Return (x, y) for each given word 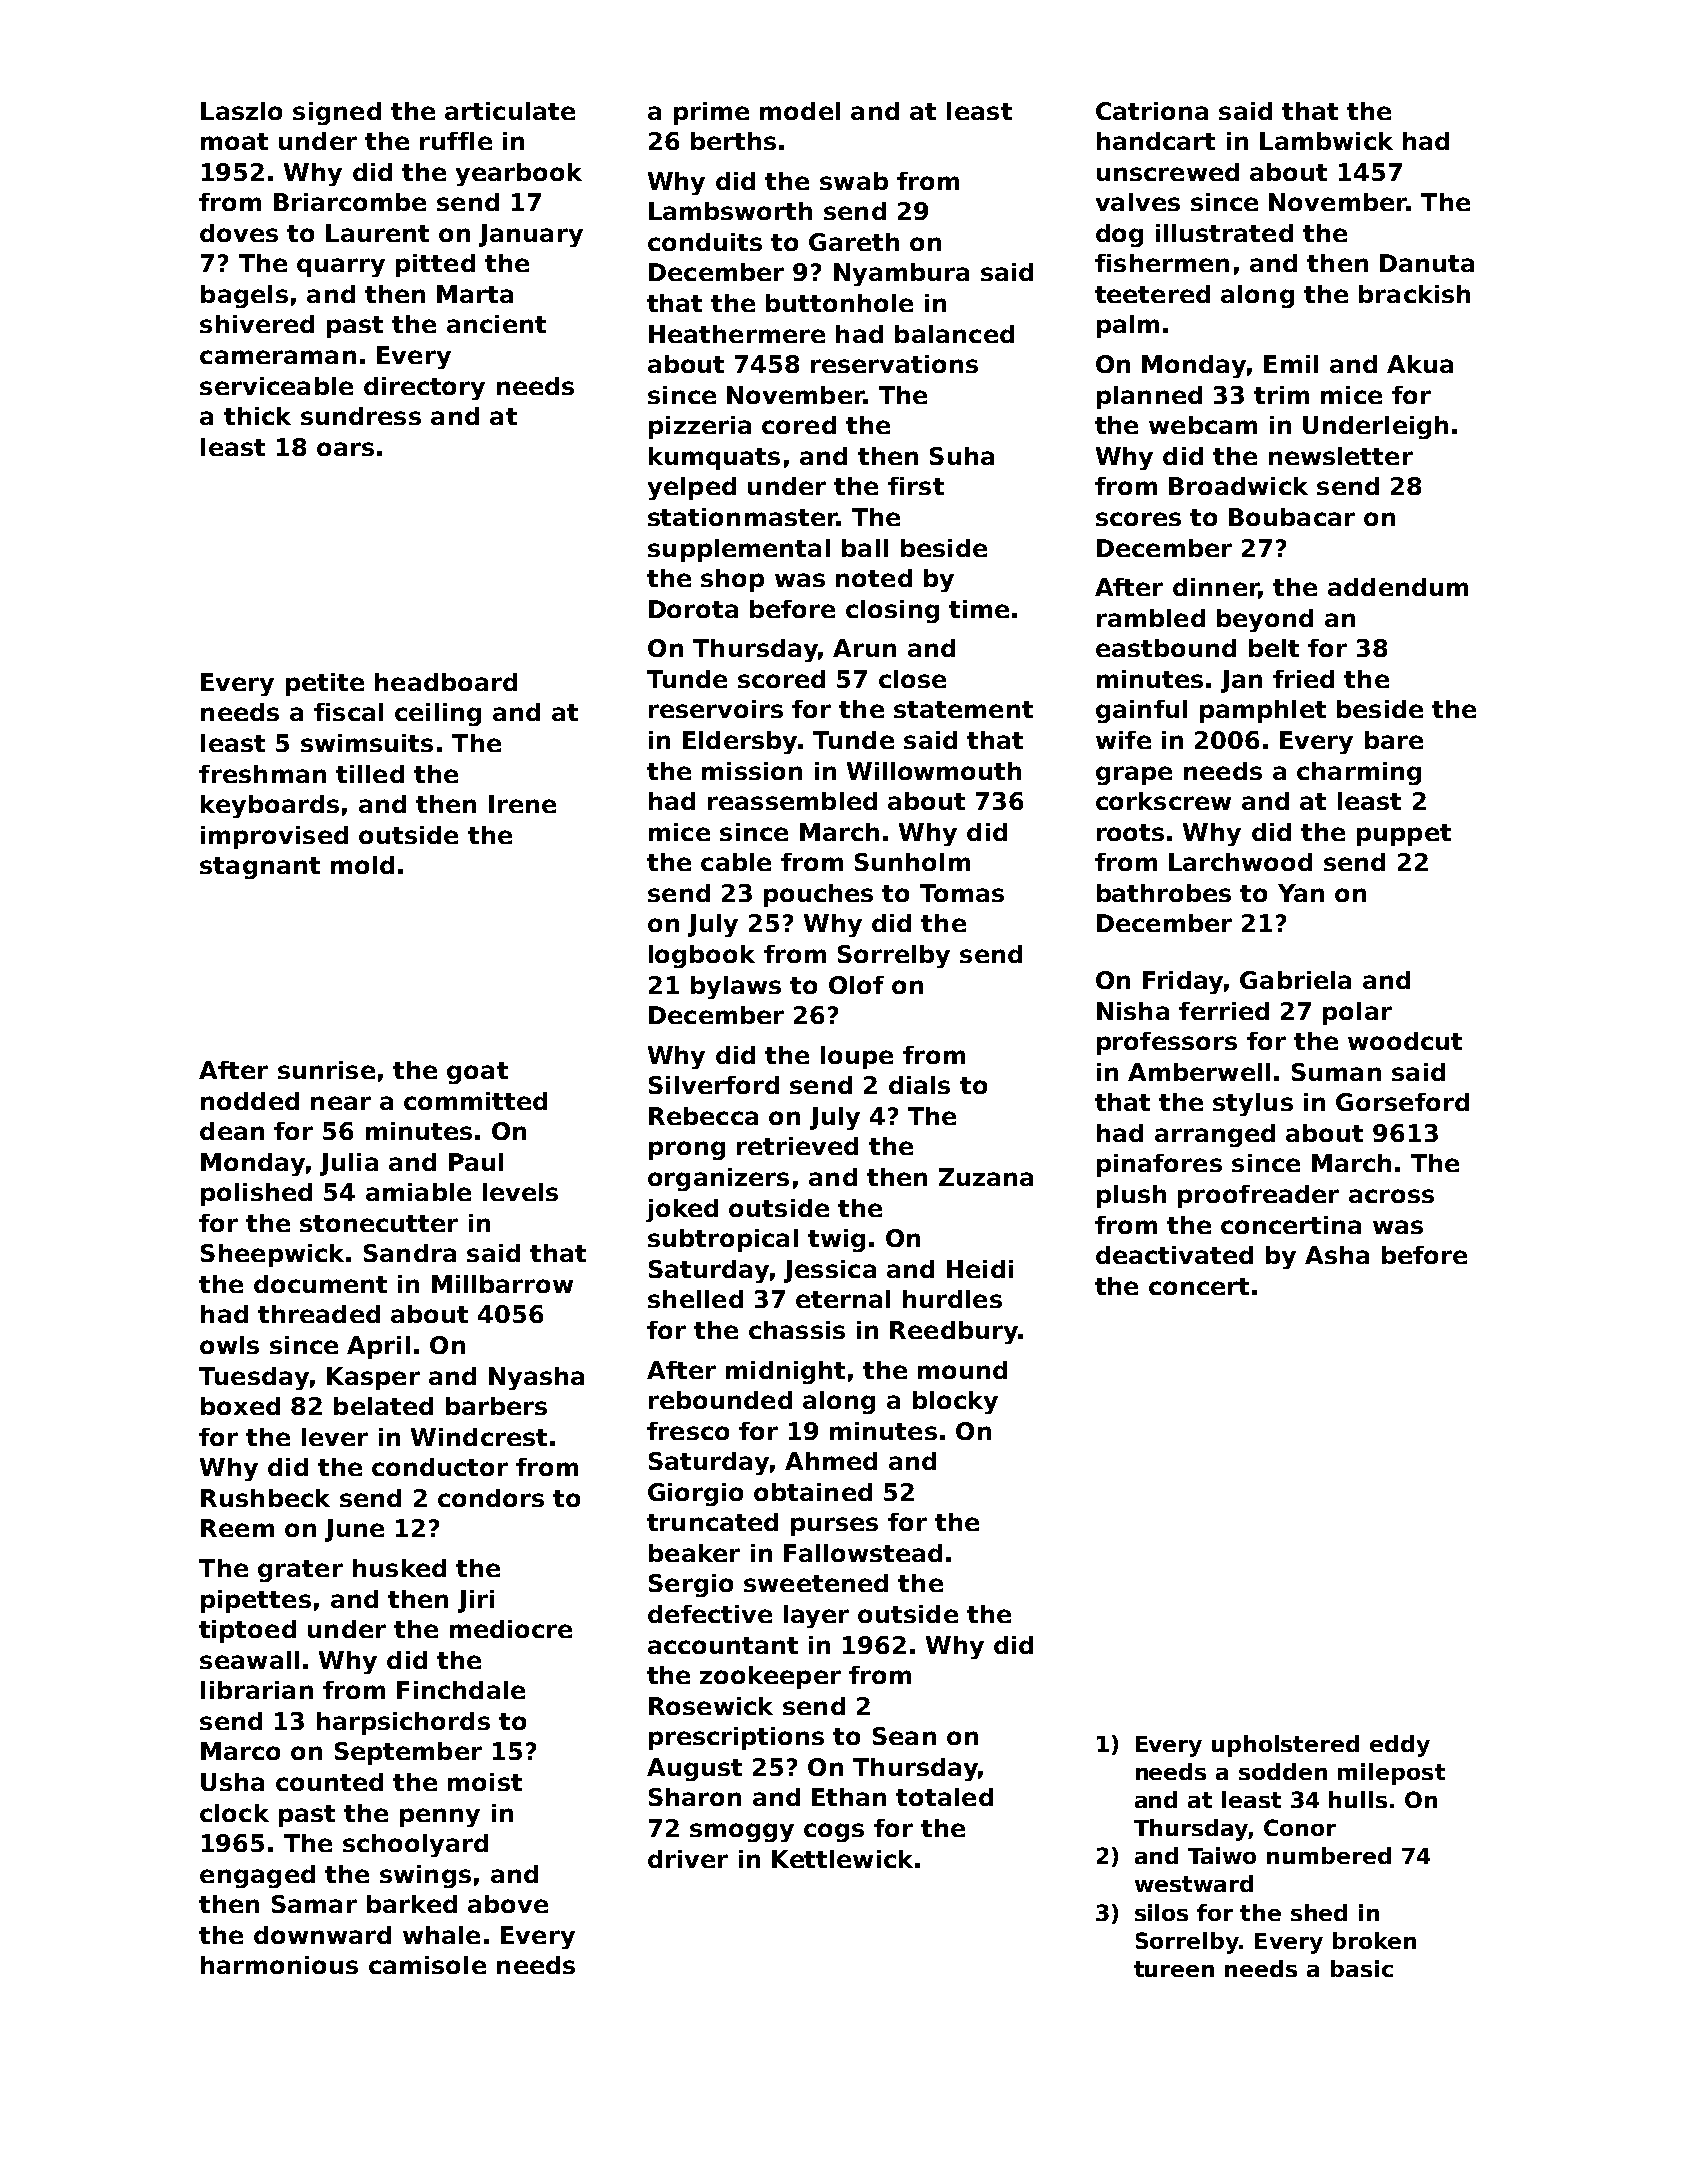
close (912, 679)
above (508, 1904)
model (800, 111)
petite (325, 684)
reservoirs (716, 709)
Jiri (476, 1601)
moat (234, 141)
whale (441, 1935)
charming (1359, 773)
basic (1362, 1968)
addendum (1398, 587)
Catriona (1152, 111)
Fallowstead (863, 1553)
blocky (955, 1402)
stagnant (260, 868)
